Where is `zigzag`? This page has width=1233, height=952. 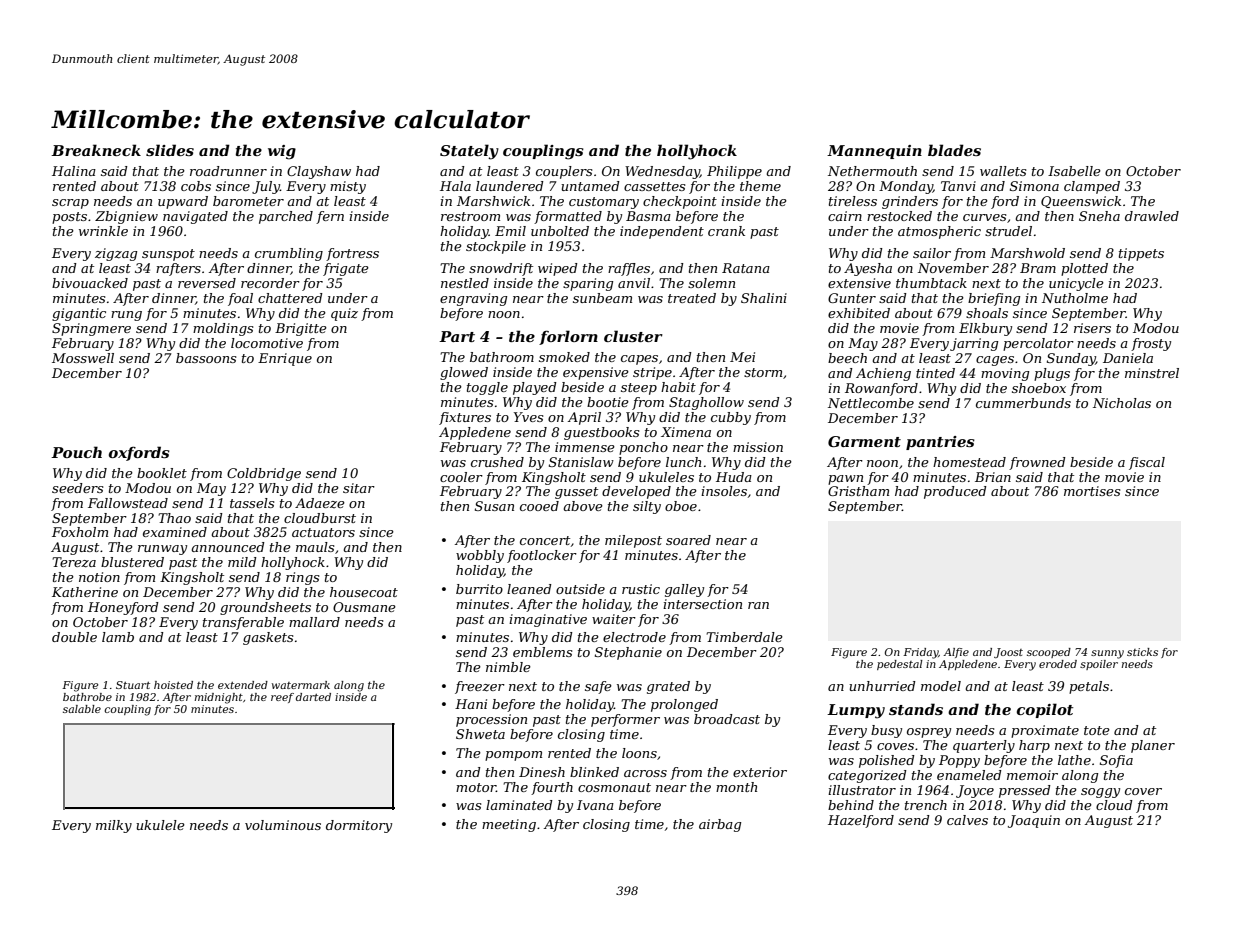
zigzag is located at coordinates (116, 254).
